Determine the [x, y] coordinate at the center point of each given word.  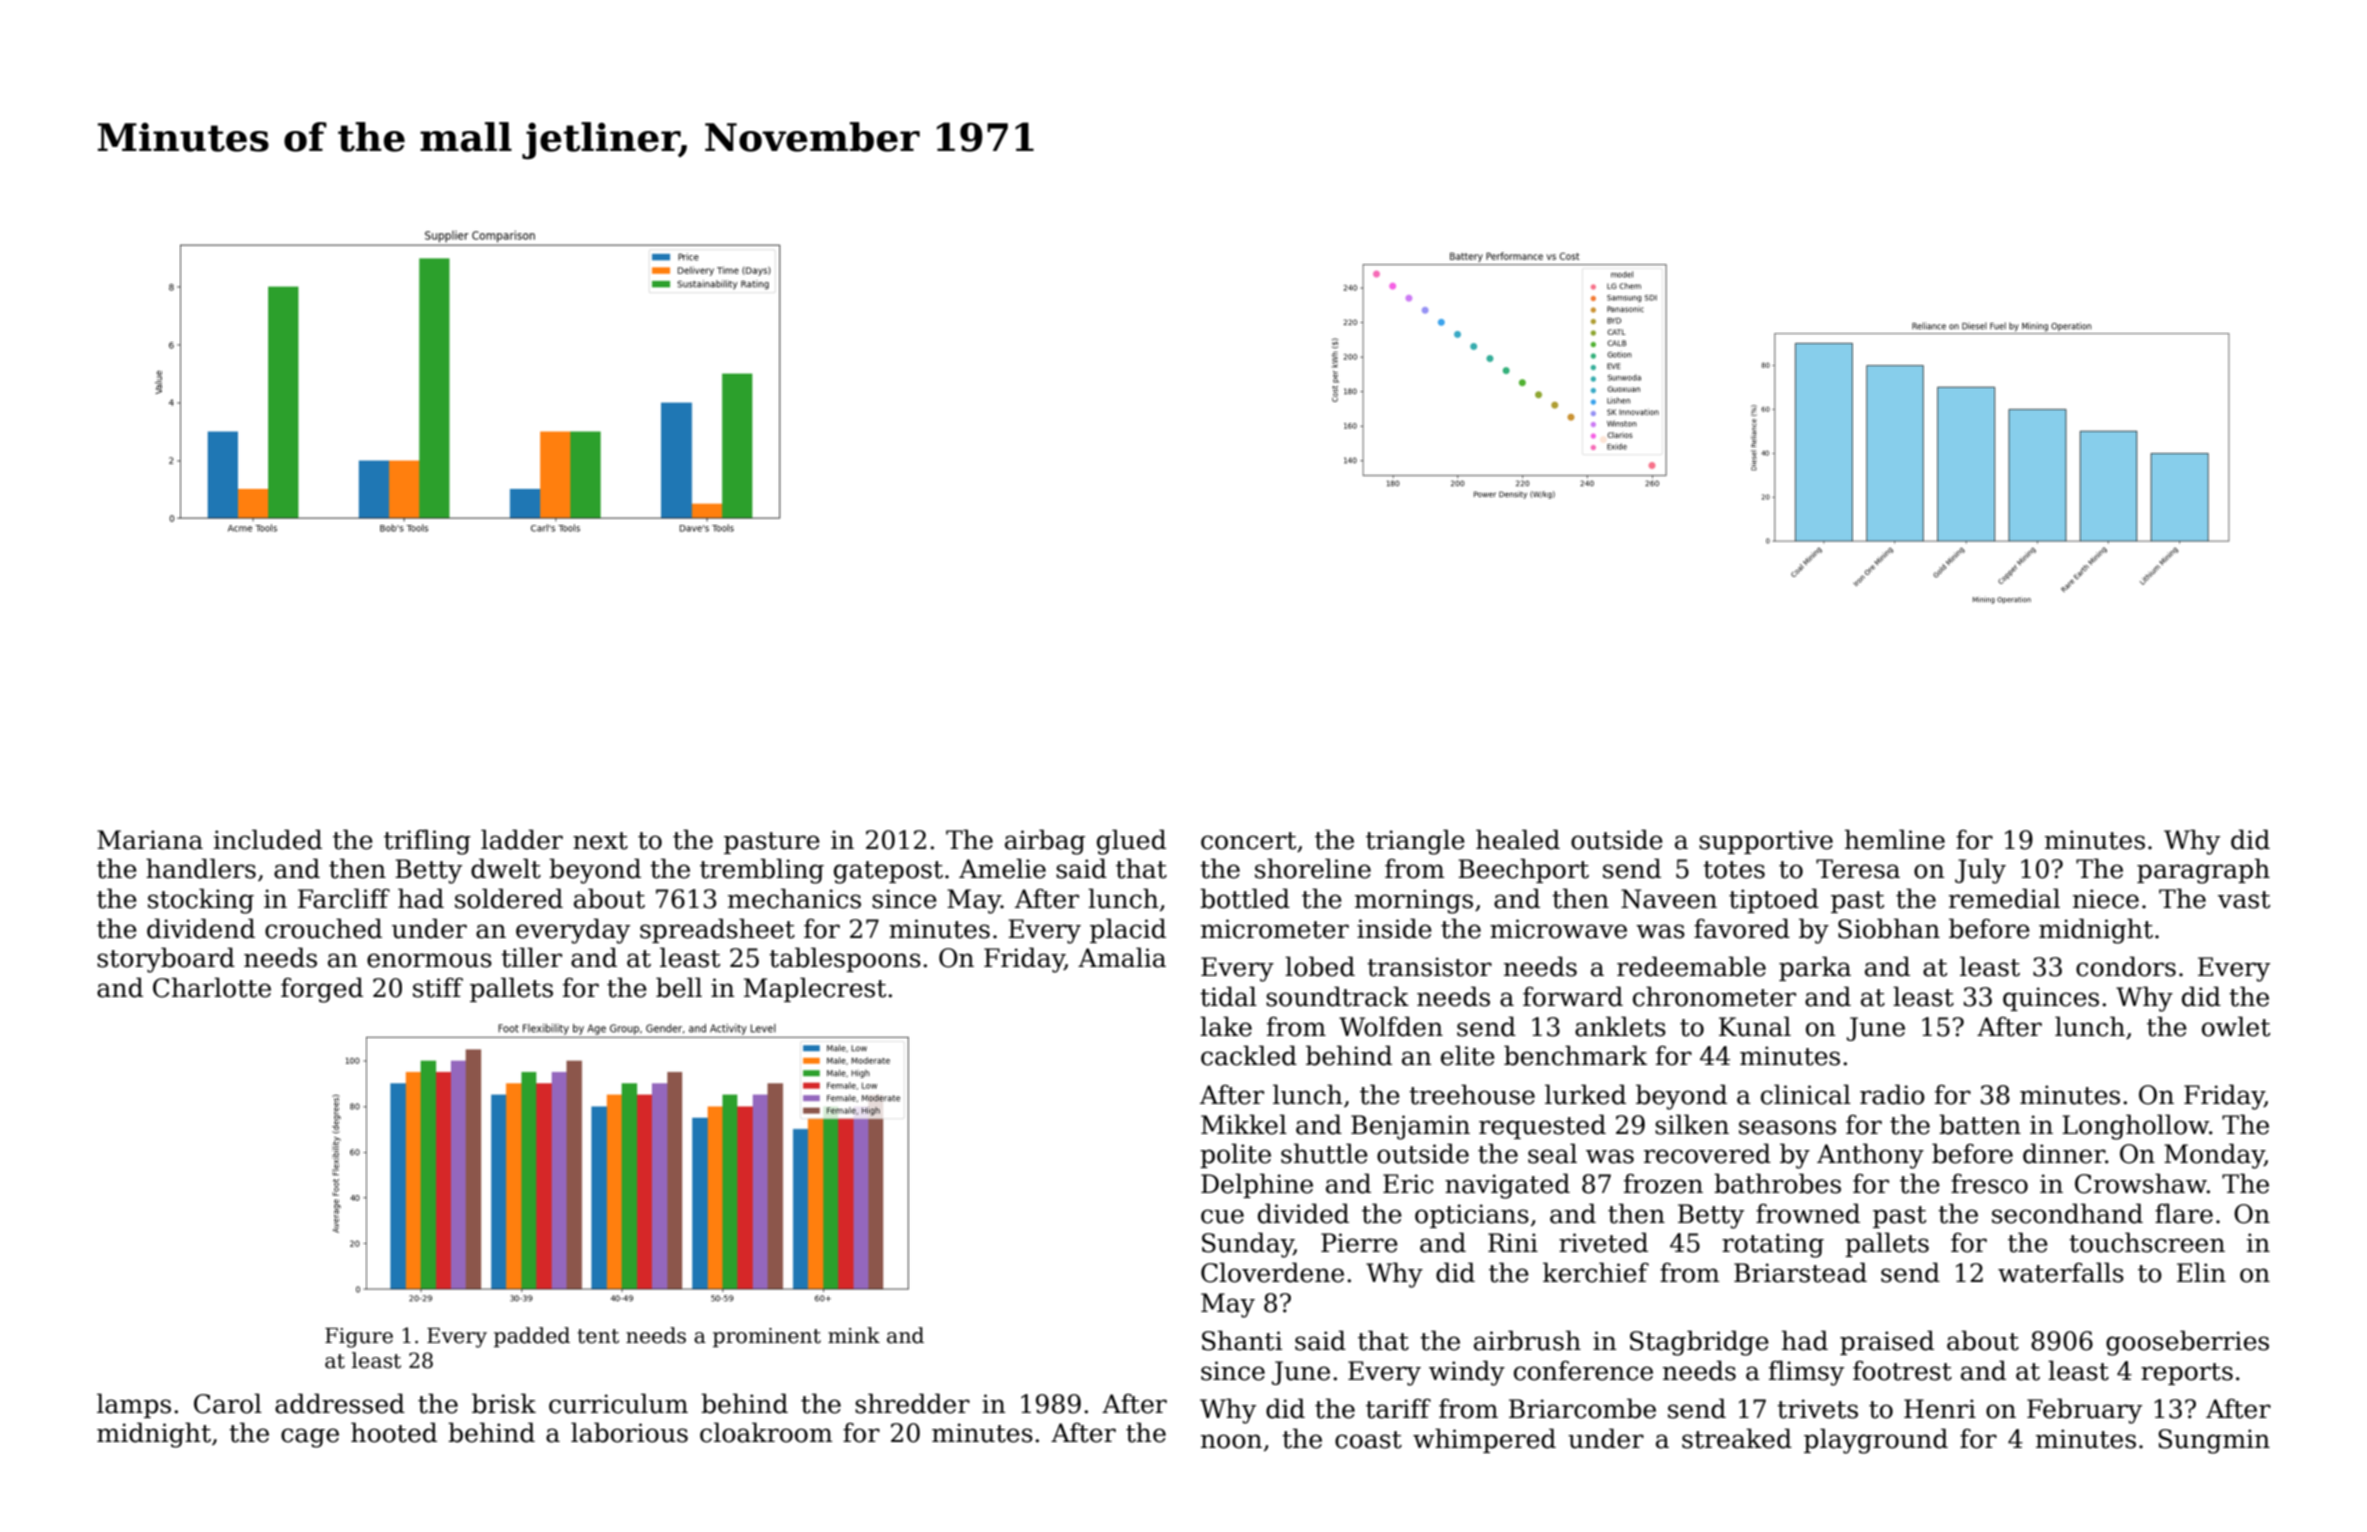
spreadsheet [717, 930]
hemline [1895, 839]
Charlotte [212, 987]
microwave [1558, 929]
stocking [201, 901]
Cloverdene [1272, 1272]
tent [598, 1336]
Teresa [1858, 869]
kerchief [1596, 1272]
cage [310, 1438]
